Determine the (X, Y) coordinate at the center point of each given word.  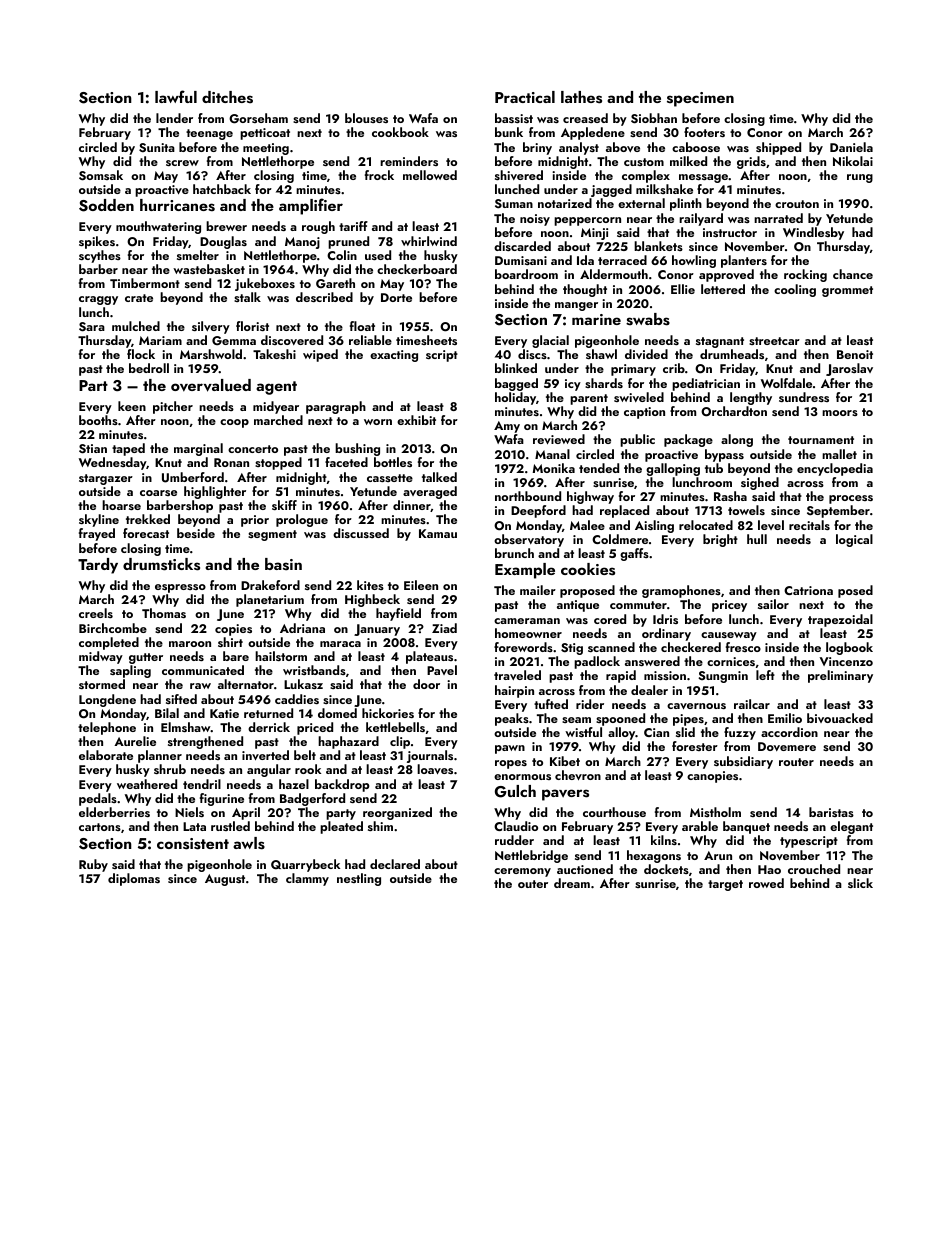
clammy (307, 879)
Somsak (101, 175)
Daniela (851, 147)
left (765, 675)
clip (400, 742)
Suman (514, 204)
